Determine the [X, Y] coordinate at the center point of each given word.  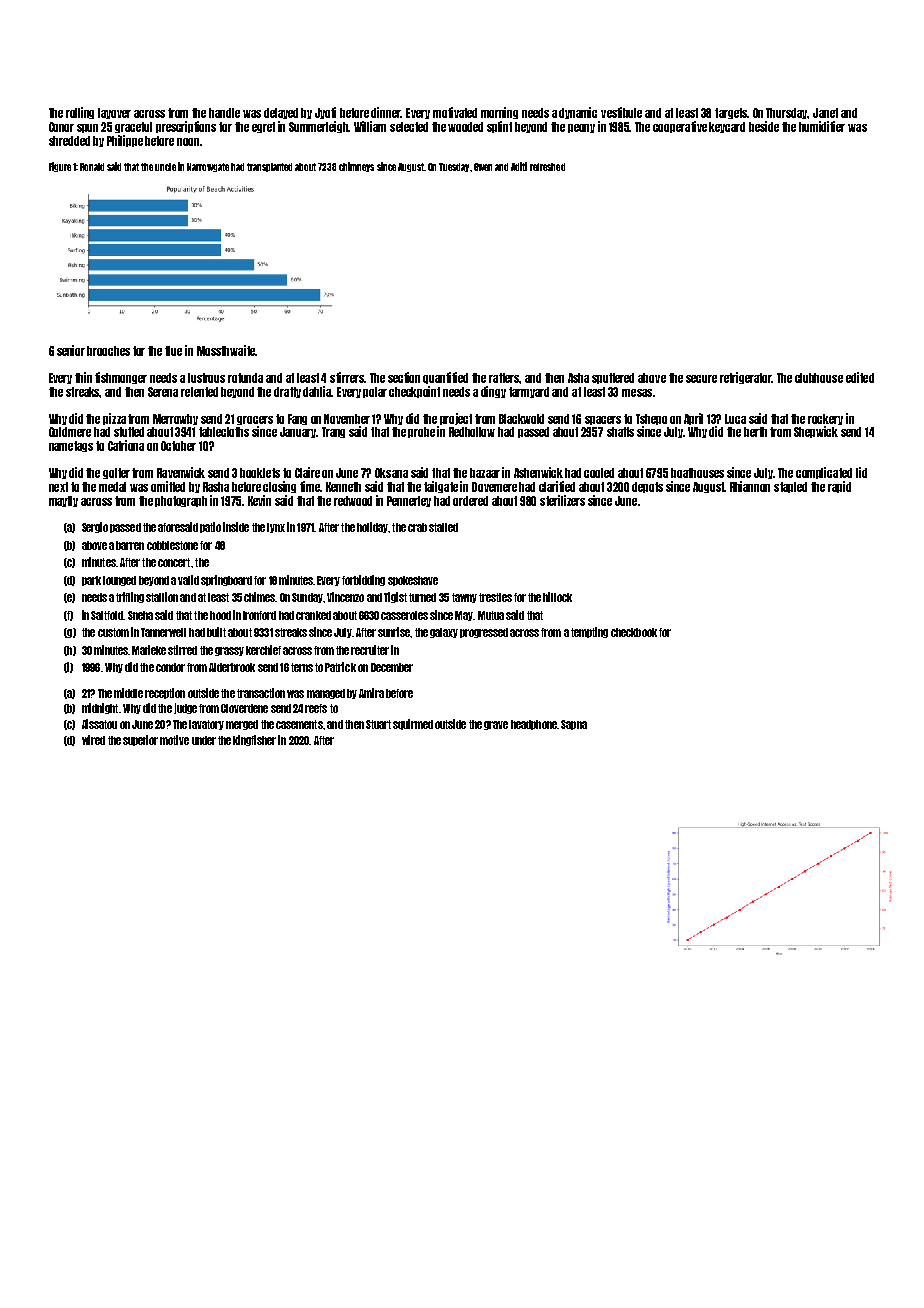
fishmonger [121, 378]
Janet [825, 113]
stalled [443, 527]
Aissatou [99, 724]
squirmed [413, 724]
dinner [386, 112]
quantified [445, 378]
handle [224, 113]
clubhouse [819, 378]
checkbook [634, 632]
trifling [130, 597]
